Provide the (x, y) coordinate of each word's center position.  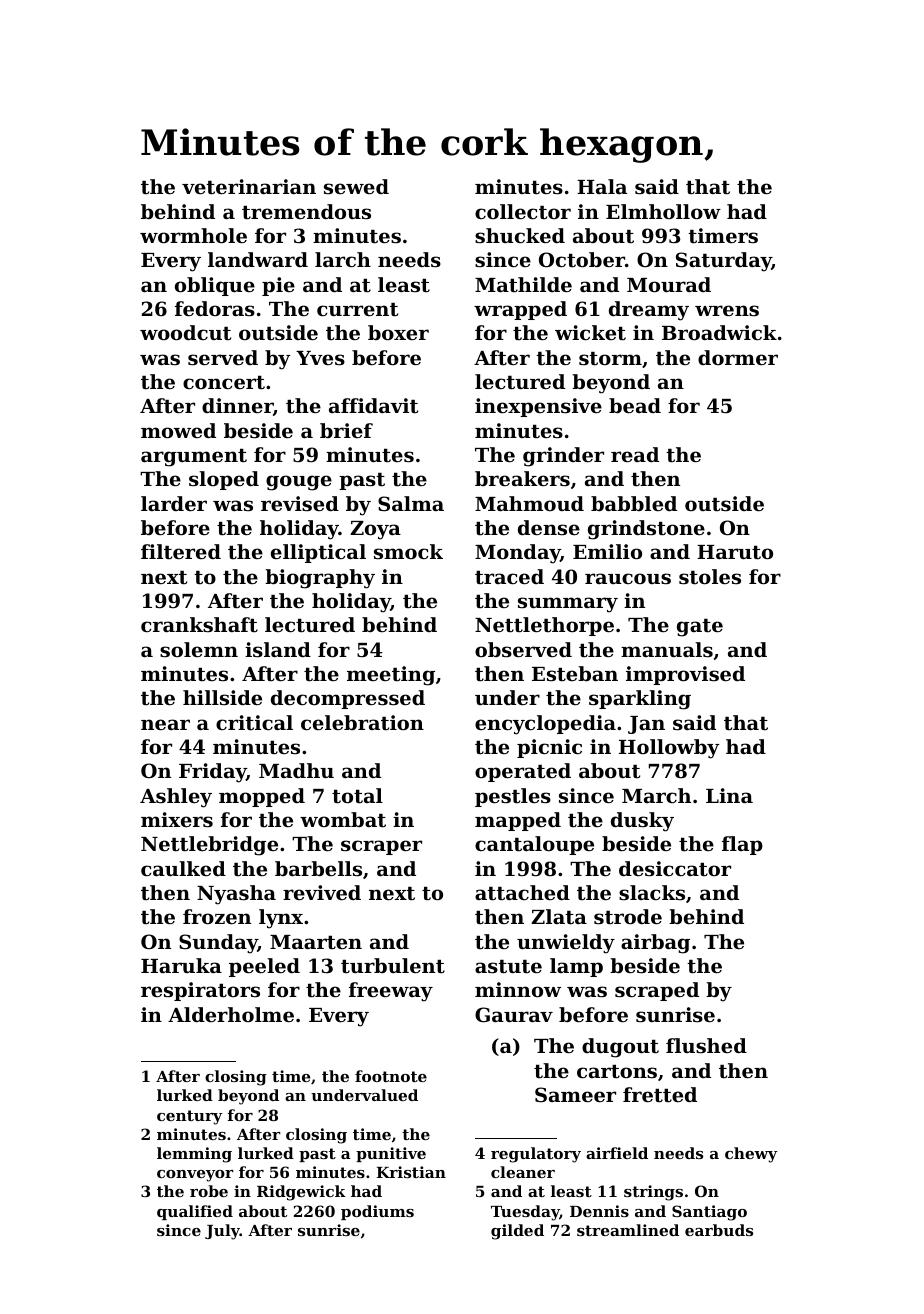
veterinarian (249, 187)
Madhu (296, 770)
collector (523, 211)
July (222, 1232)
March (656, 795)
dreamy (649, 311)
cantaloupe (534, 845)
